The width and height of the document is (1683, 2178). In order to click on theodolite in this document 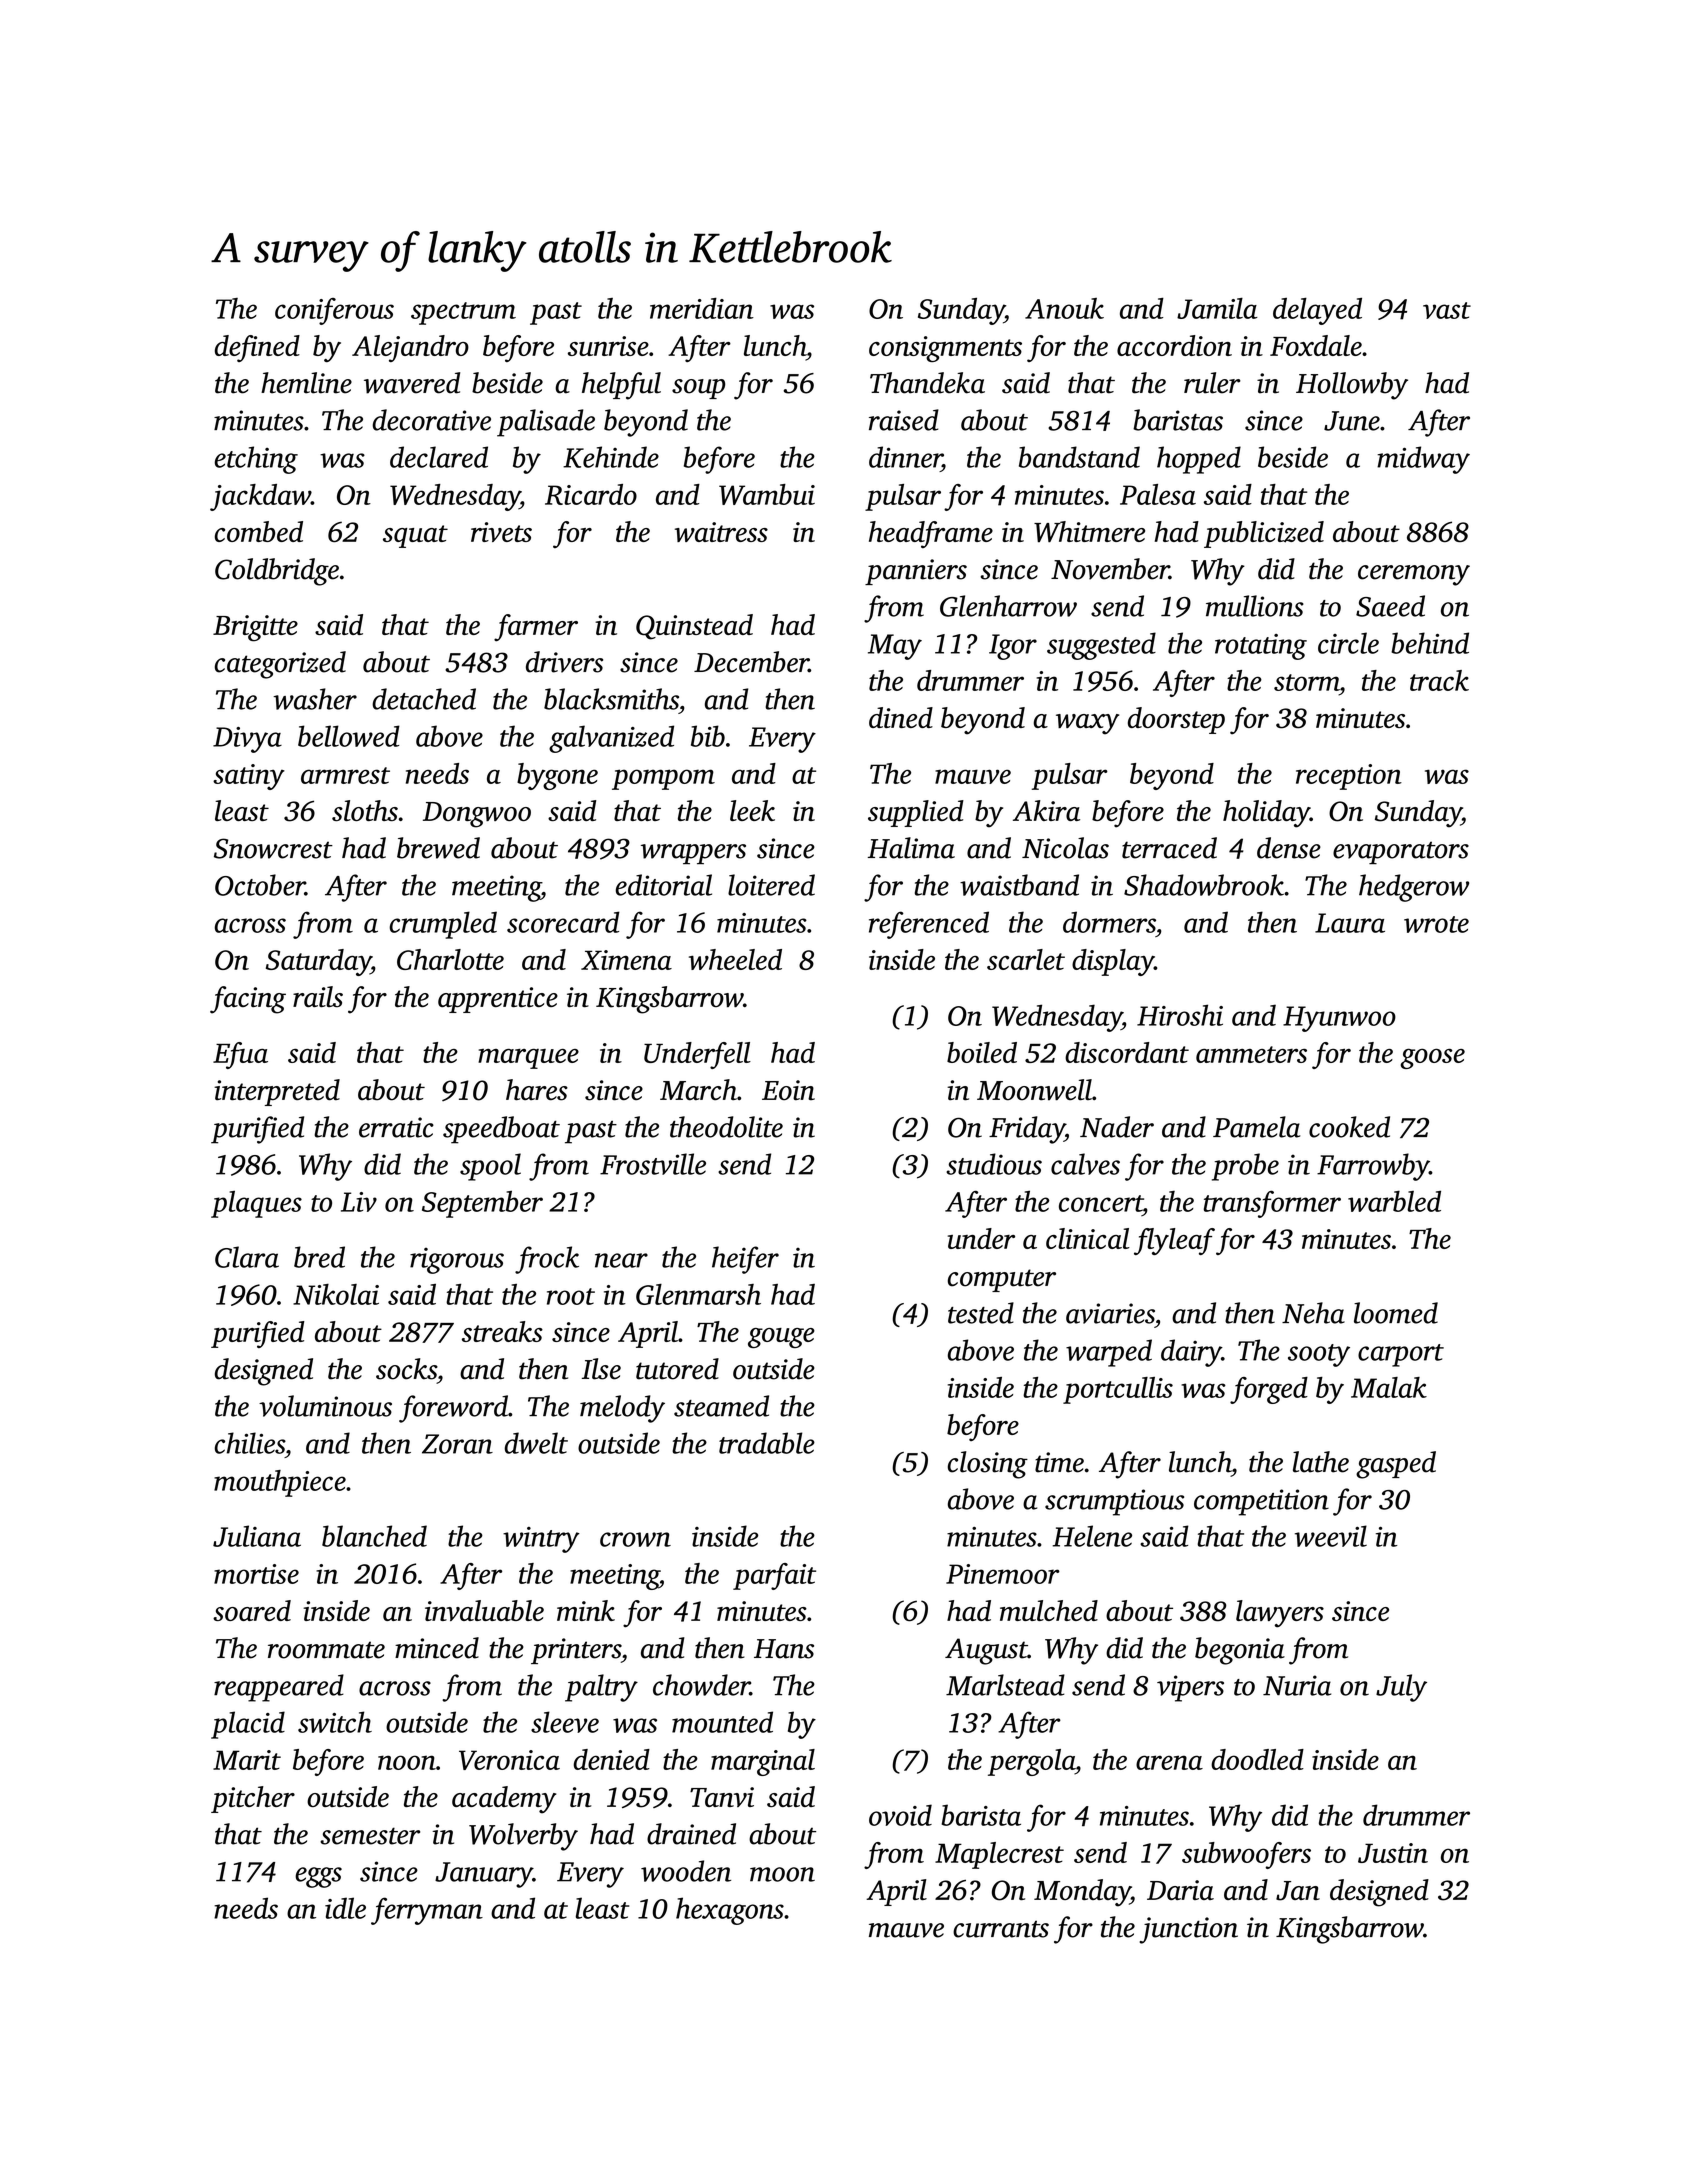, I will do `click(726, 1127)`.
